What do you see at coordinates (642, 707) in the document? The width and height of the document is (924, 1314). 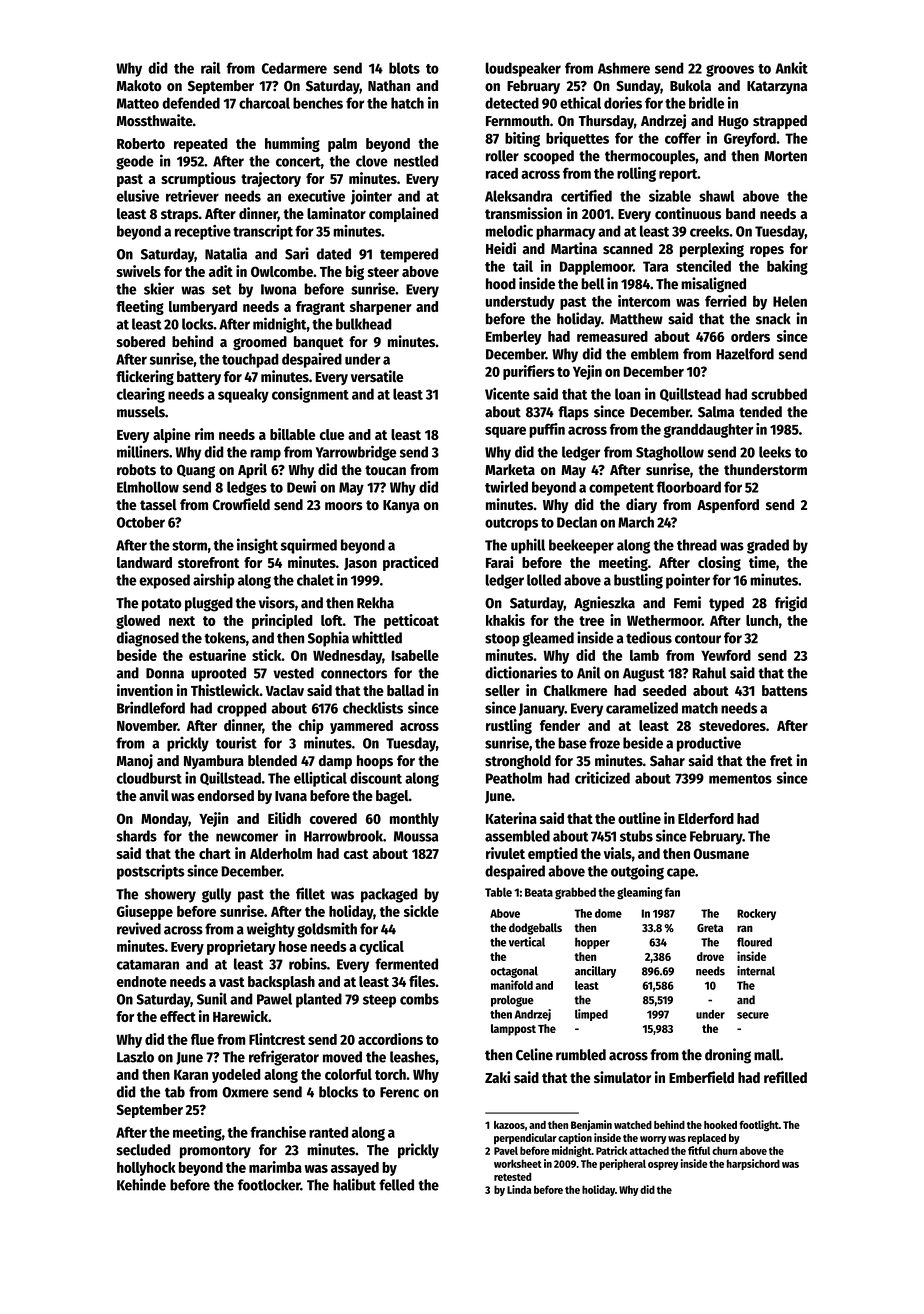 I see `caramelized` at bounding box center [642, 707].
